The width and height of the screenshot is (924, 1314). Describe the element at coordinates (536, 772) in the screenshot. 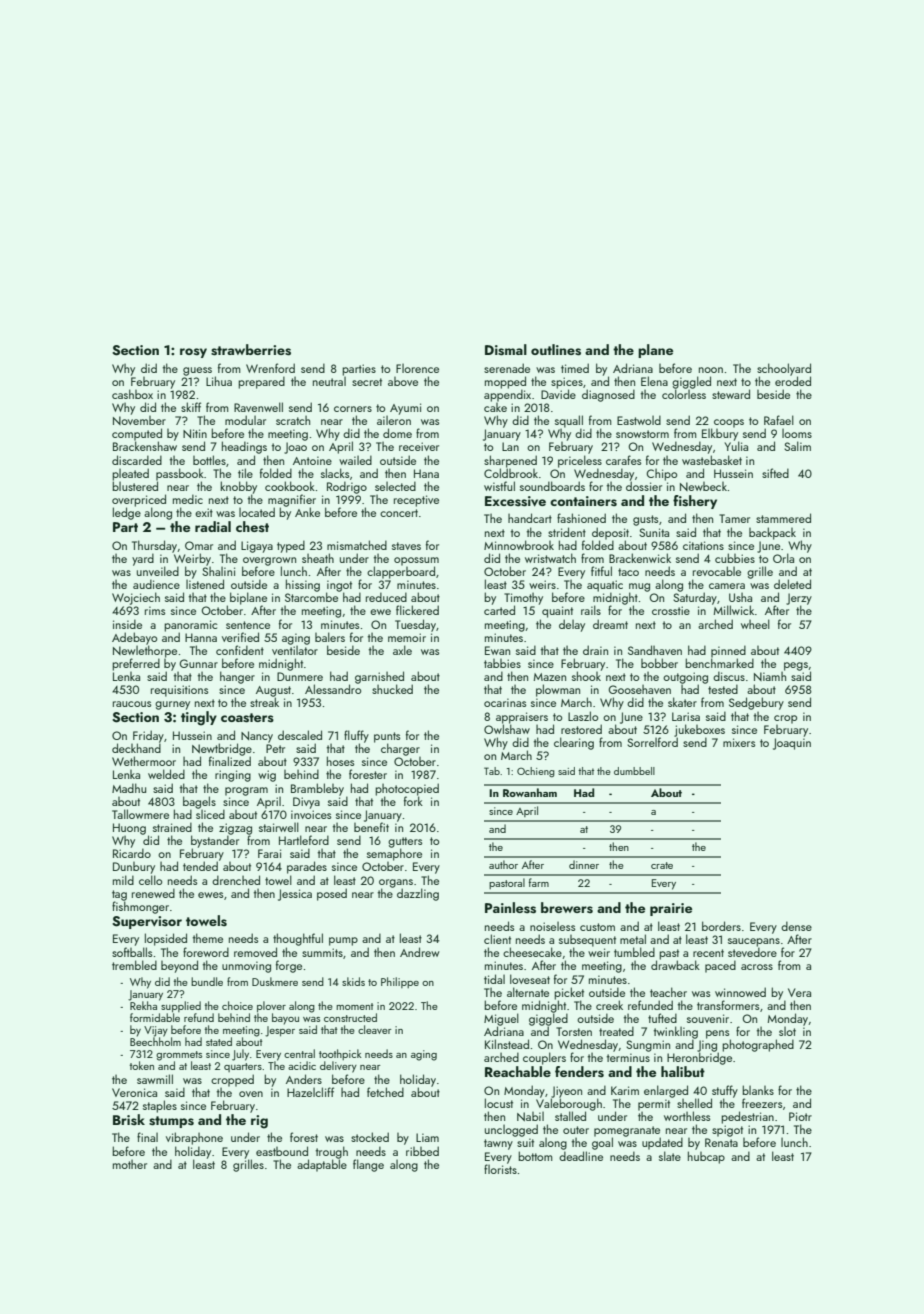

I see `Ochieng` at that location.
